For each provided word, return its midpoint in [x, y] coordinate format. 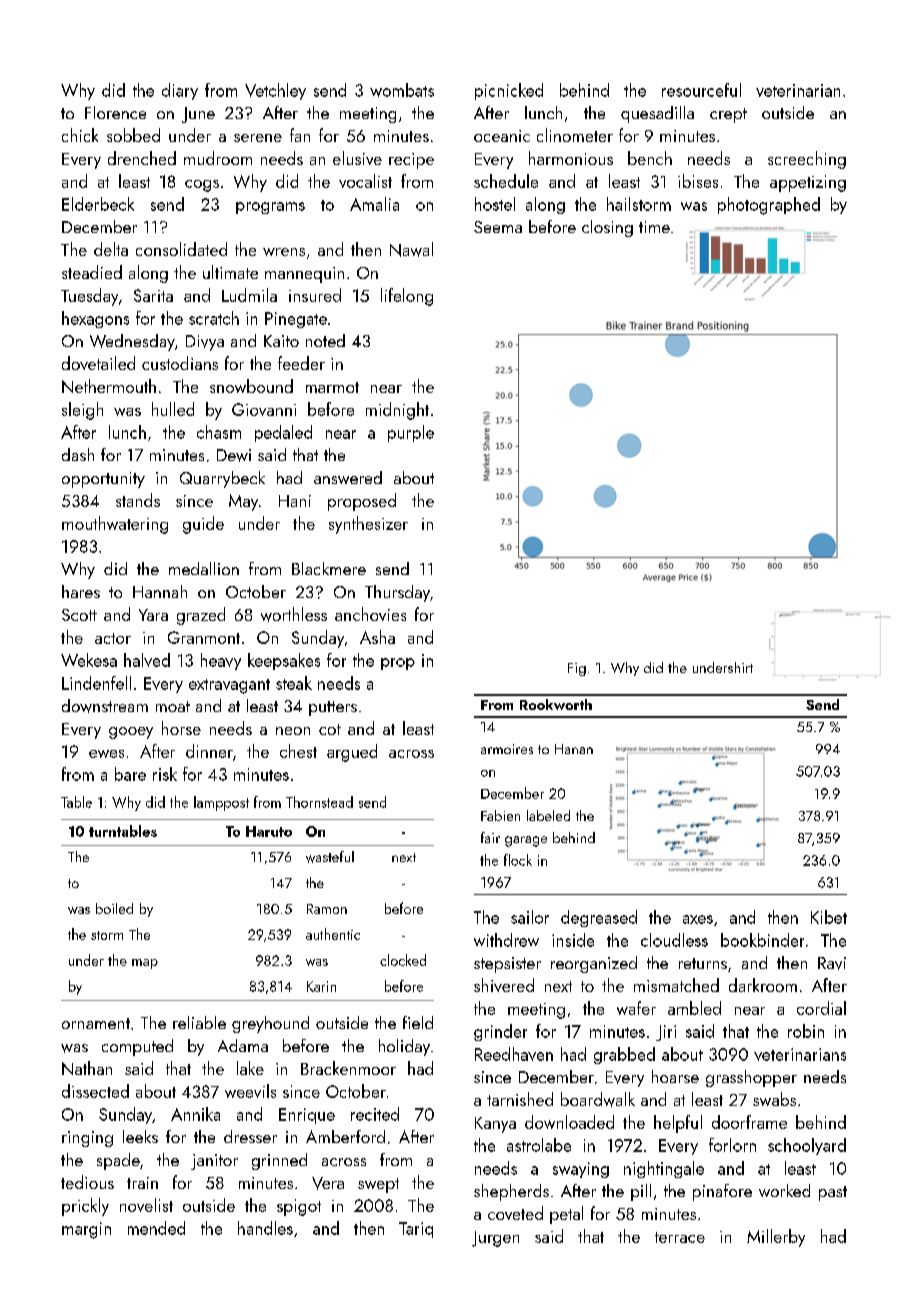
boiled [114, 908]
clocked [403, 960]
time [654, 227]
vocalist [365, 181]
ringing [87, 1139]
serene [258, 138]
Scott [79, 615]
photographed [769, 206]
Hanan [574, 749]
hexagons [95, 319]
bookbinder [762, 940]
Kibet [829, 917]
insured [315, 295]
